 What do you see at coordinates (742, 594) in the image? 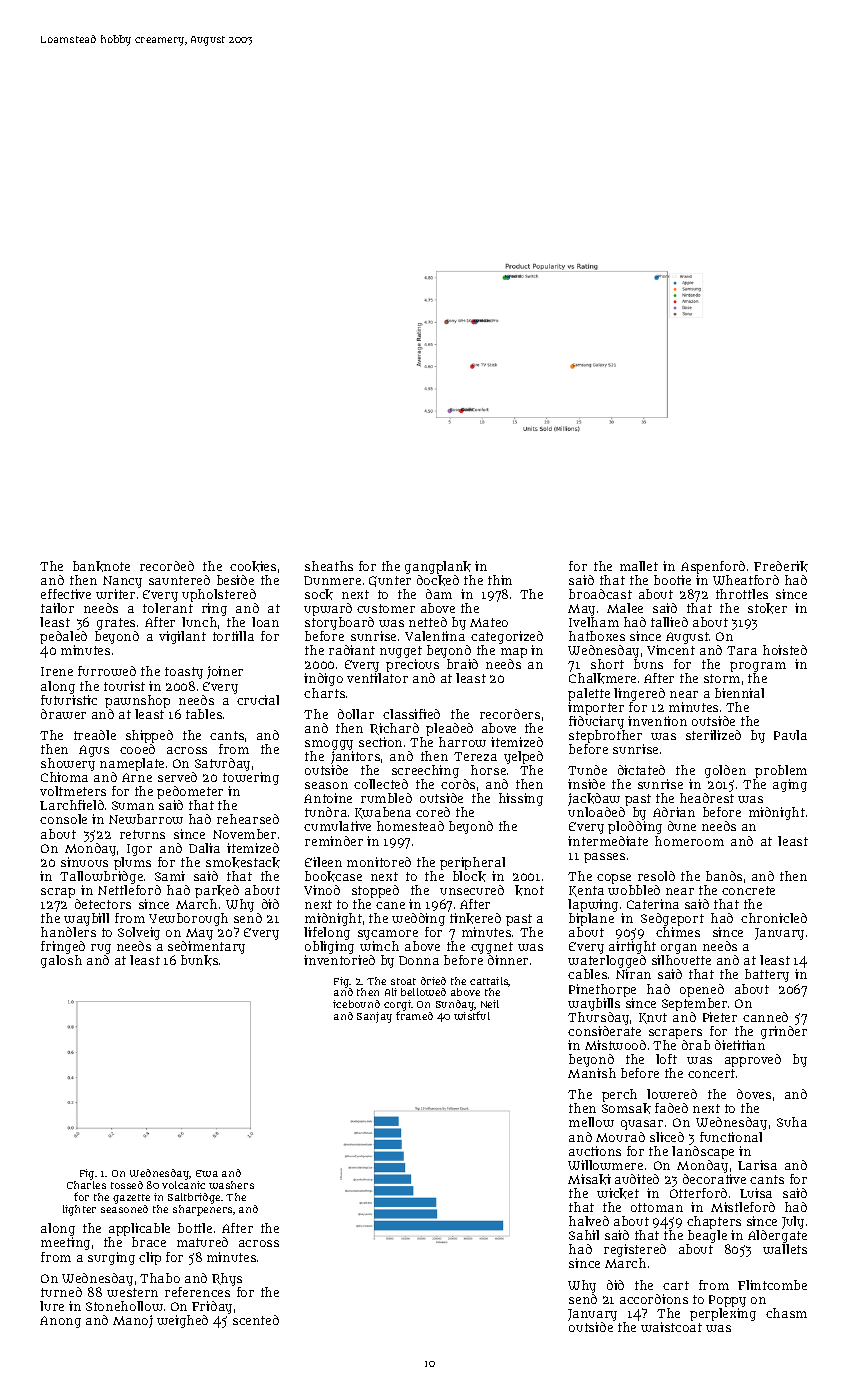
I see `throttles` at bounding box center [742, 594].
